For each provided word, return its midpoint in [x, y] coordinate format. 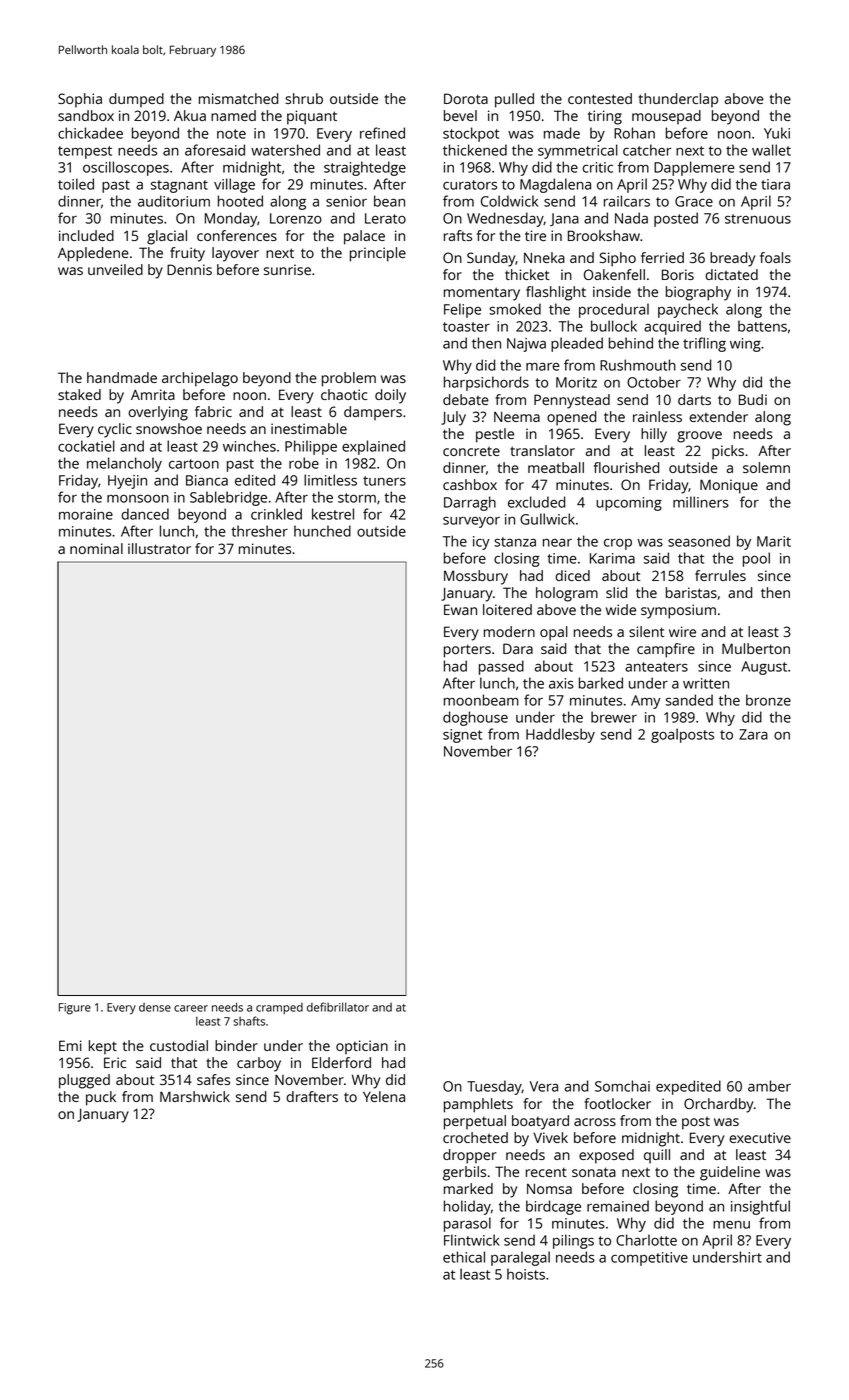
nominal [96, 548]
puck [101, 1098]
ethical [464, 1257]
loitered [507, 609]
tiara [775, 184]
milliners [701, 502]
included [86, 235]
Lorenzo [296, 218]
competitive [649, 1259]
